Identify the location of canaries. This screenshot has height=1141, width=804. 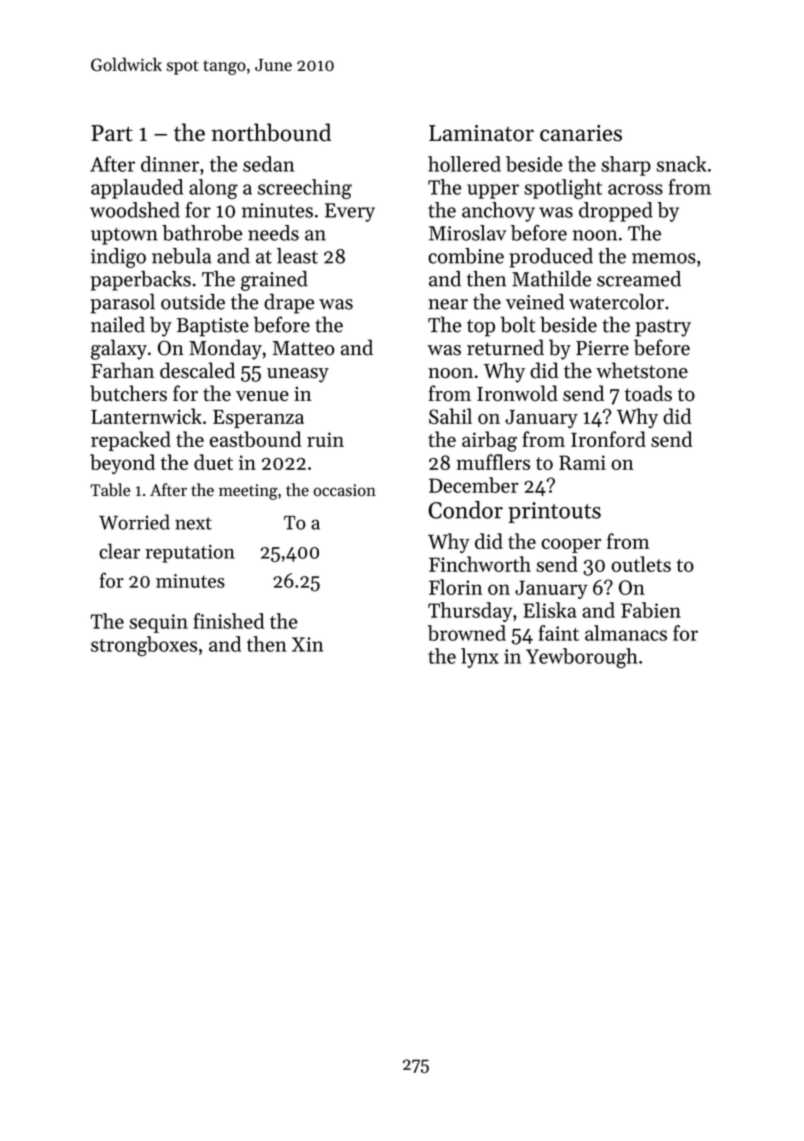
(581, 133).
